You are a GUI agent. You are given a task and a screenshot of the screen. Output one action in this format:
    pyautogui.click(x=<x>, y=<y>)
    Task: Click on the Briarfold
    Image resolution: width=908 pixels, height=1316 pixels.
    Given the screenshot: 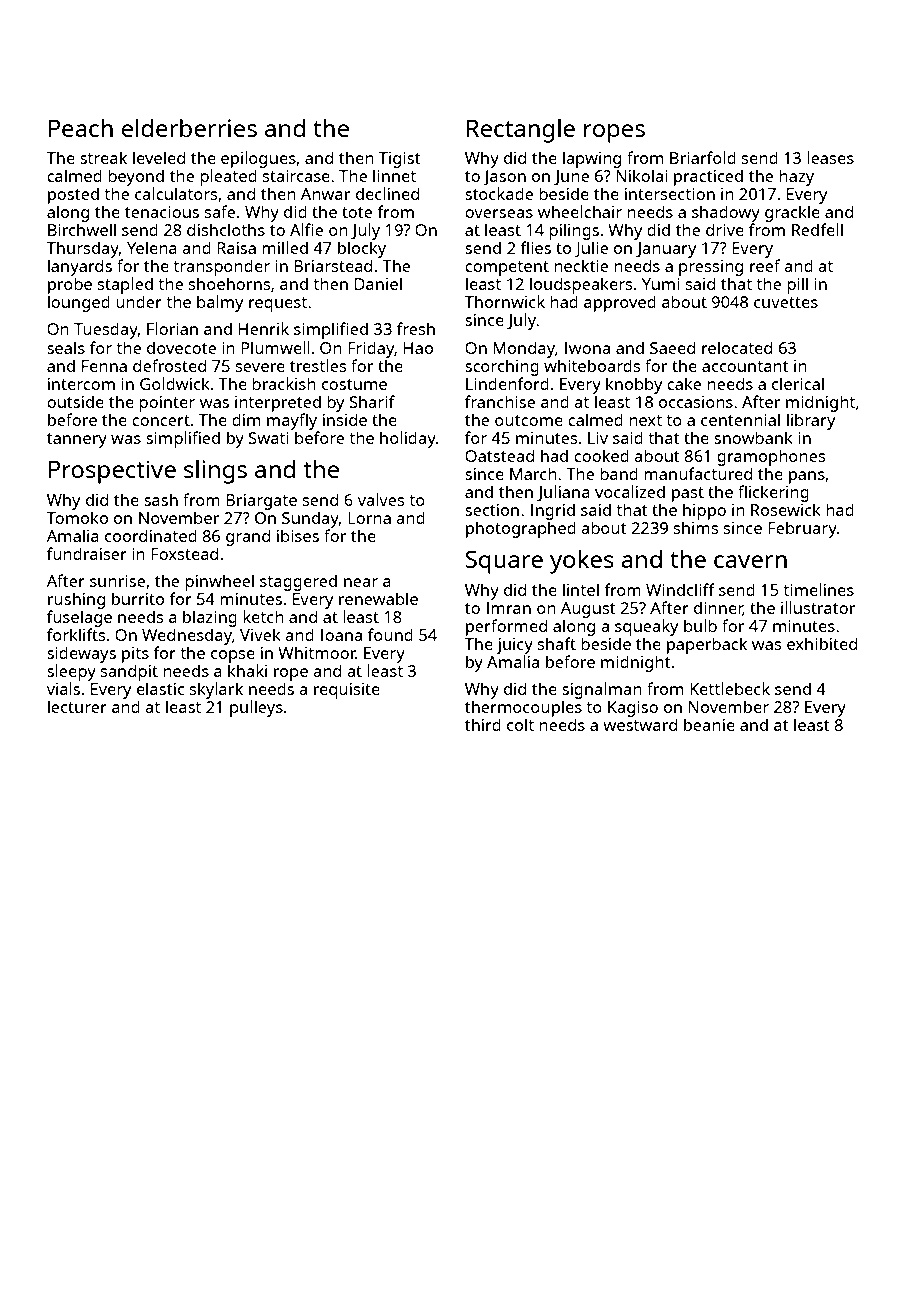 What is the action you would take?
    pyautogui.click(x=703, y=157)
